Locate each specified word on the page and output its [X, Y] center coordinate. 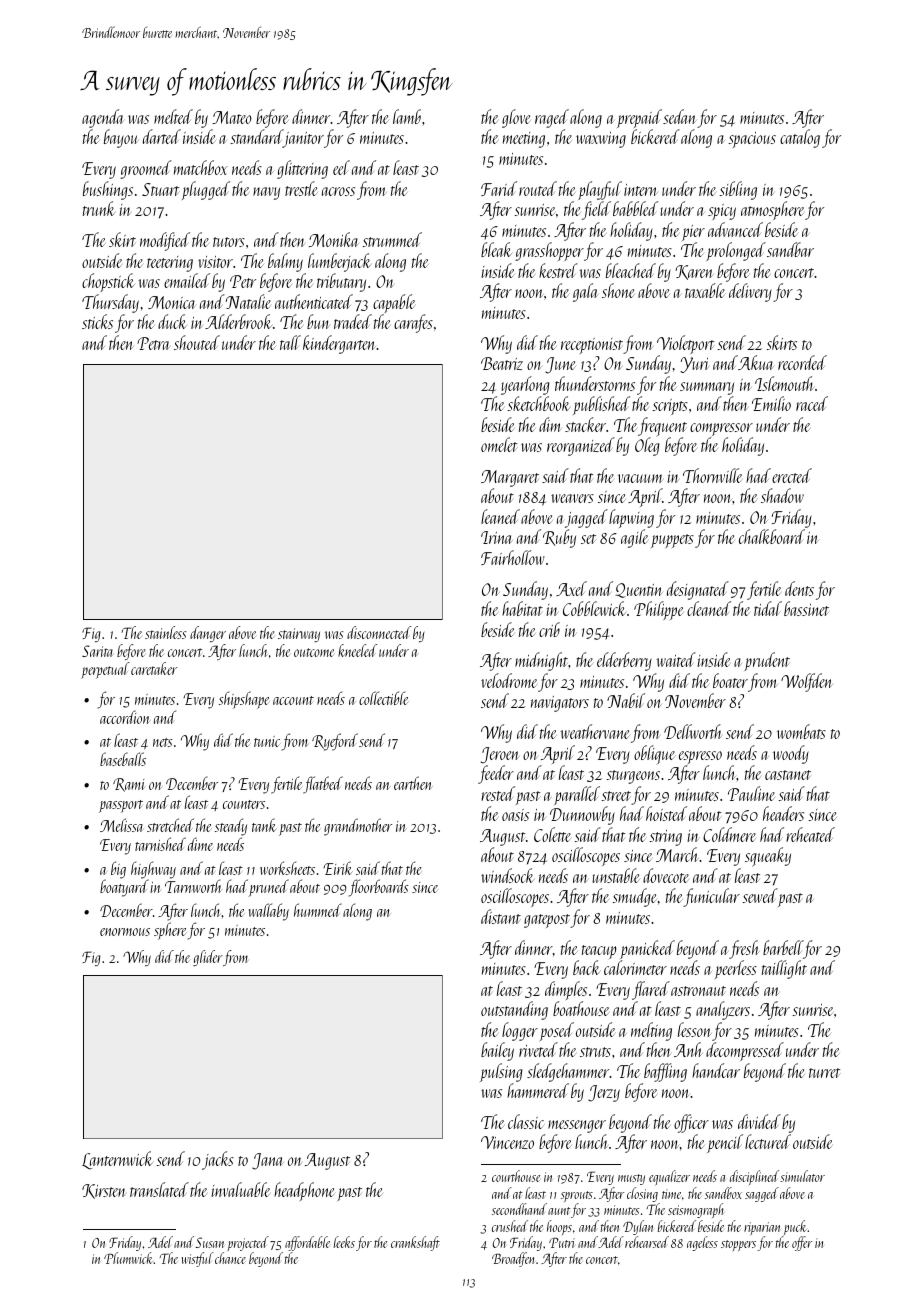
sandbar [790, 249]
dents [799, 588]
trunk [99, 208]
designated [698, 590]
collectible [384, 698]
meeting [524, 140]
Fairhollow [513, 557]
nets [163, 742]
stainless [166, 632]
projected [248, 1244]
